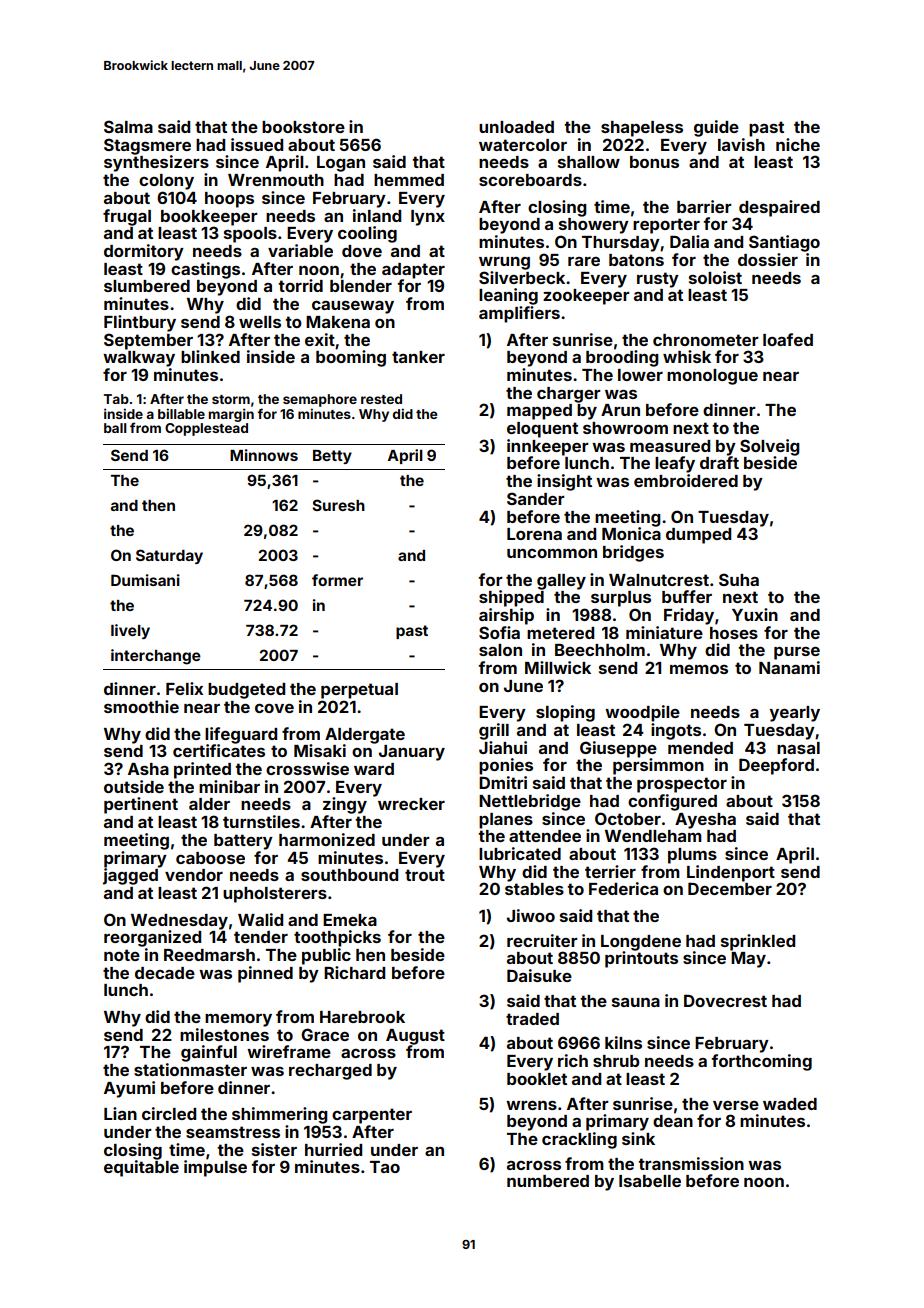 The image size is (924, 1308). Describe the element at coordinates (682, 785) in the screenshot. I see `prospector` at that location.
